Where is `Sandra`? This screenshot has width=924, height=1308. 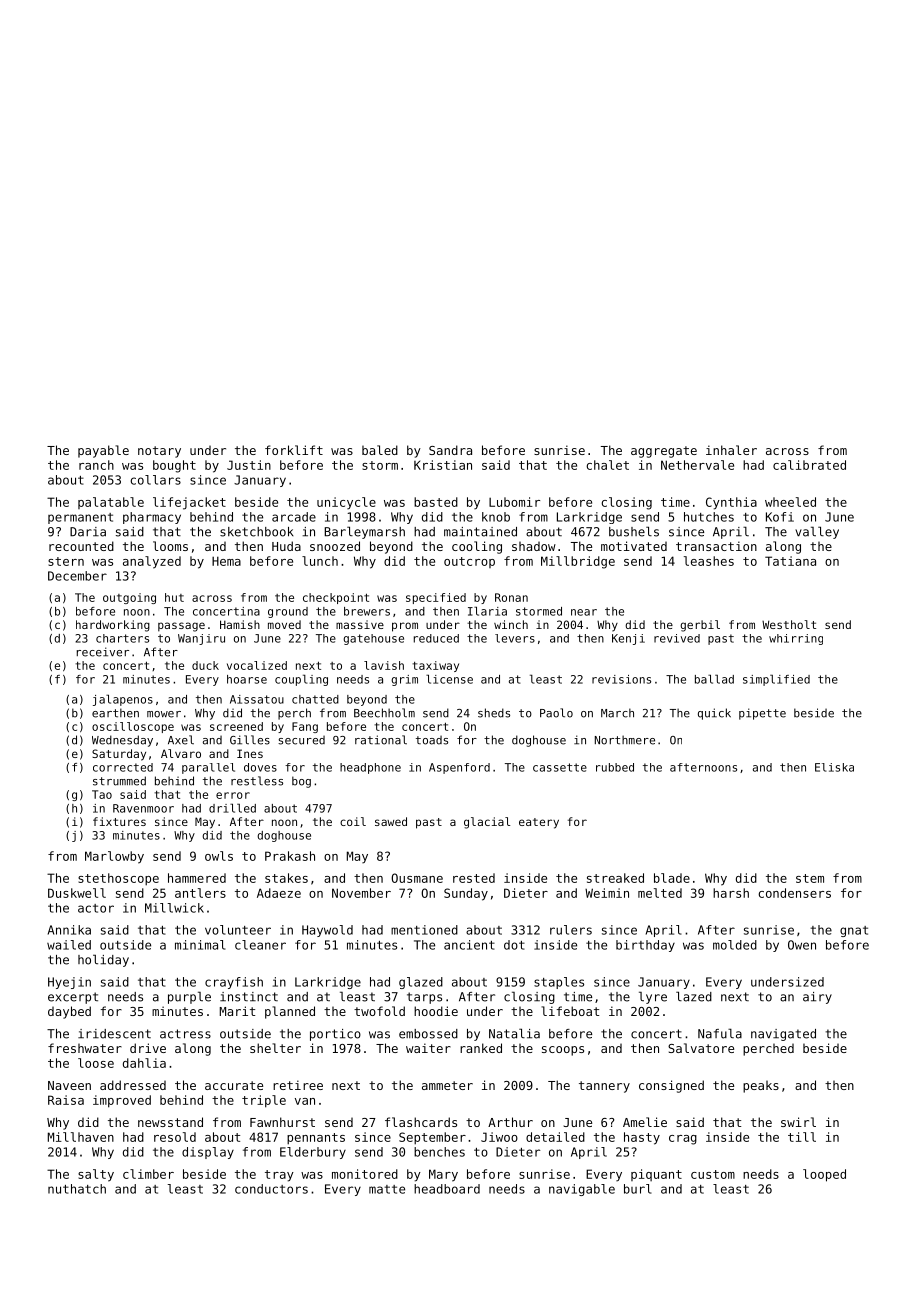 Sandra is located at coordinates (450, 450).
